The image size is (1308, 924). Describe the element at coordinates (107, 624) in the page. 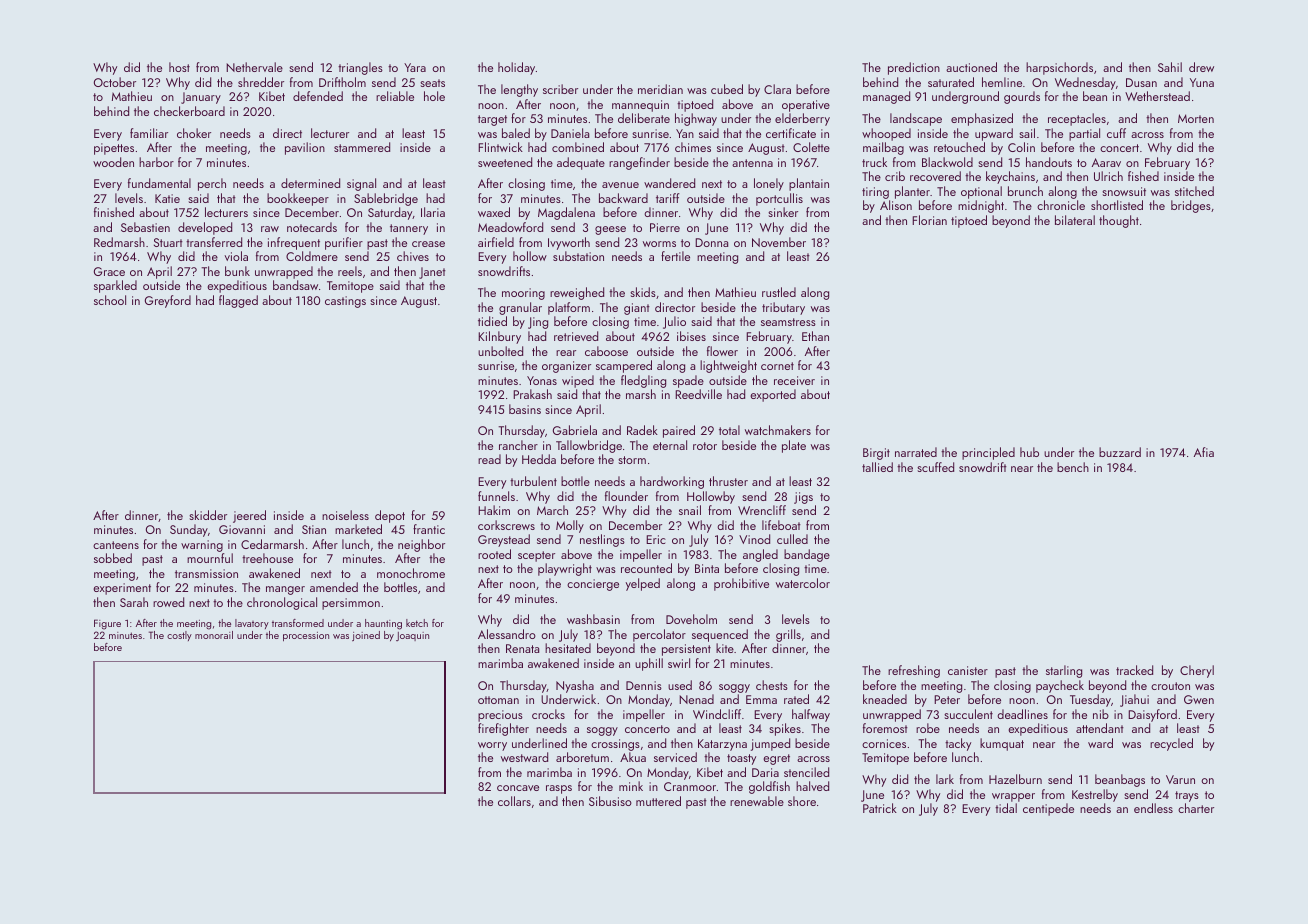

I see `Figure` at that location.
